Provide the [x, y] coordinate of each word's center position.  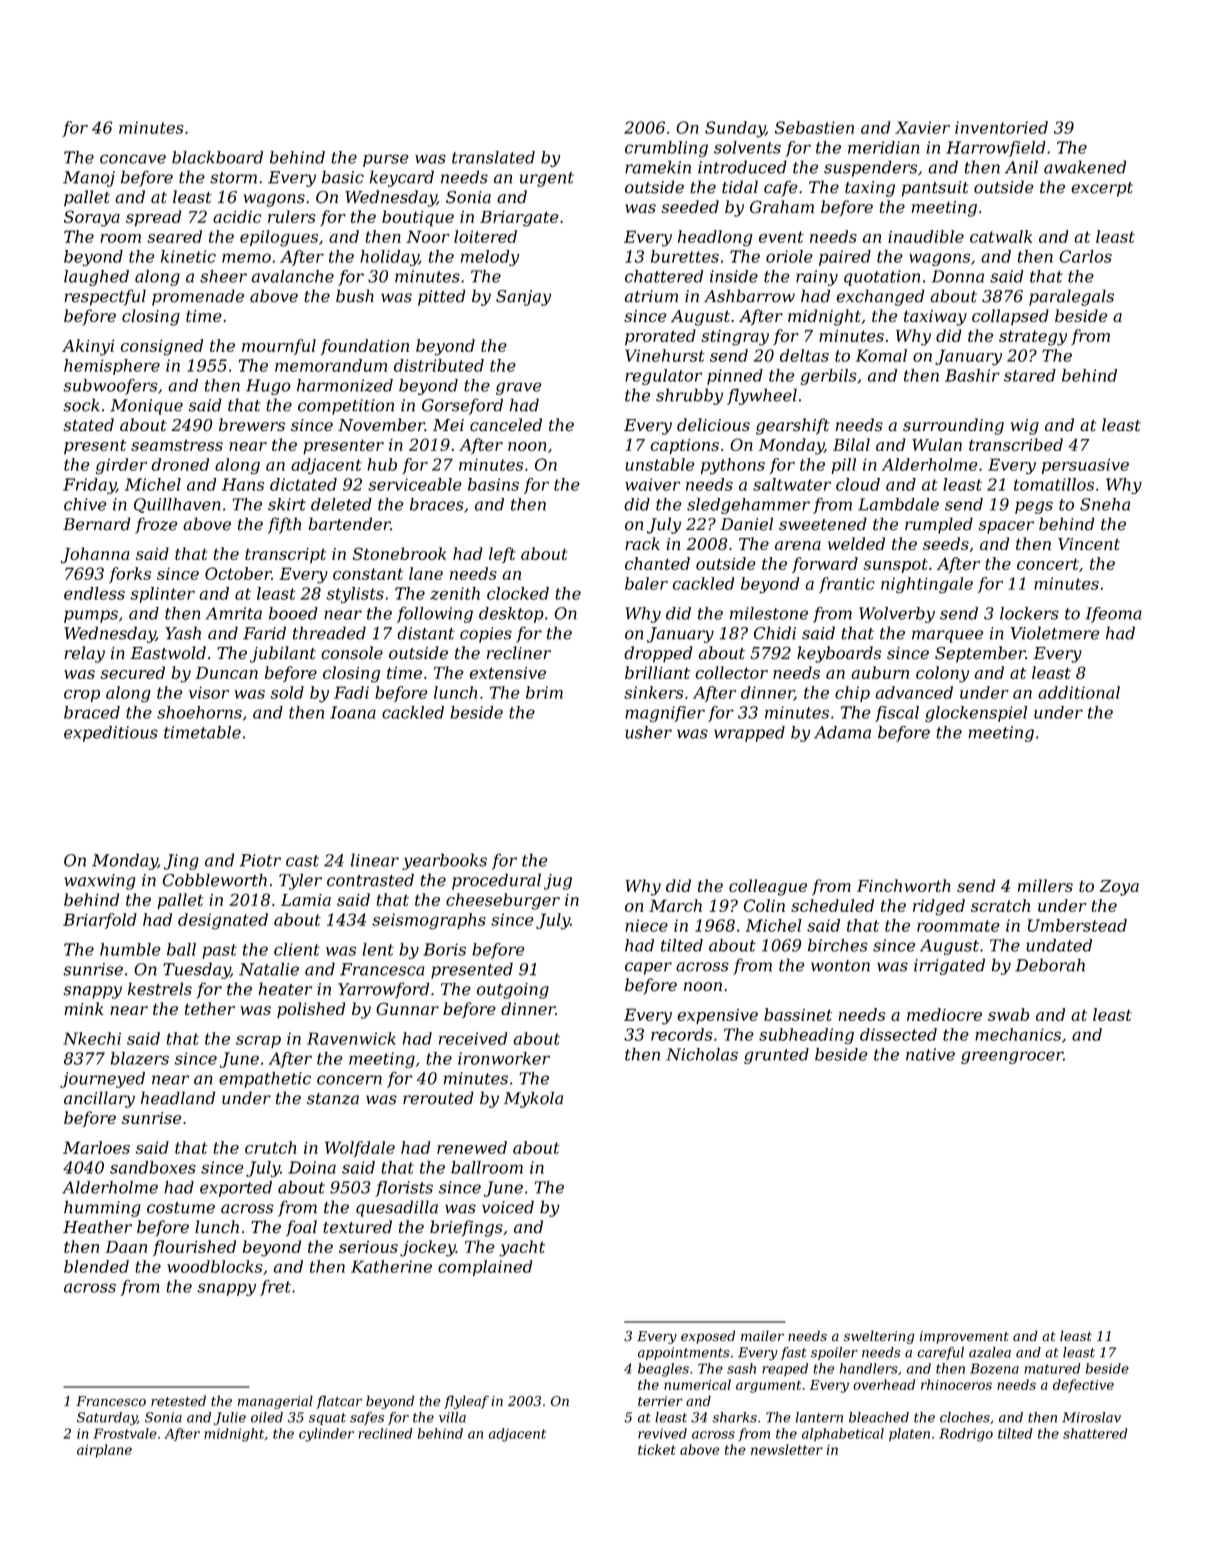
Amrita [233, 613]
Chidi [775, 633]
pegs [1034, 507]
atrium [651, 296]
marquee [947, 636]
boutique [418, 218]
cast [302, 861]
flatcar [339, 1402]
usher [648, 732]
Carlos [1086, 256]
